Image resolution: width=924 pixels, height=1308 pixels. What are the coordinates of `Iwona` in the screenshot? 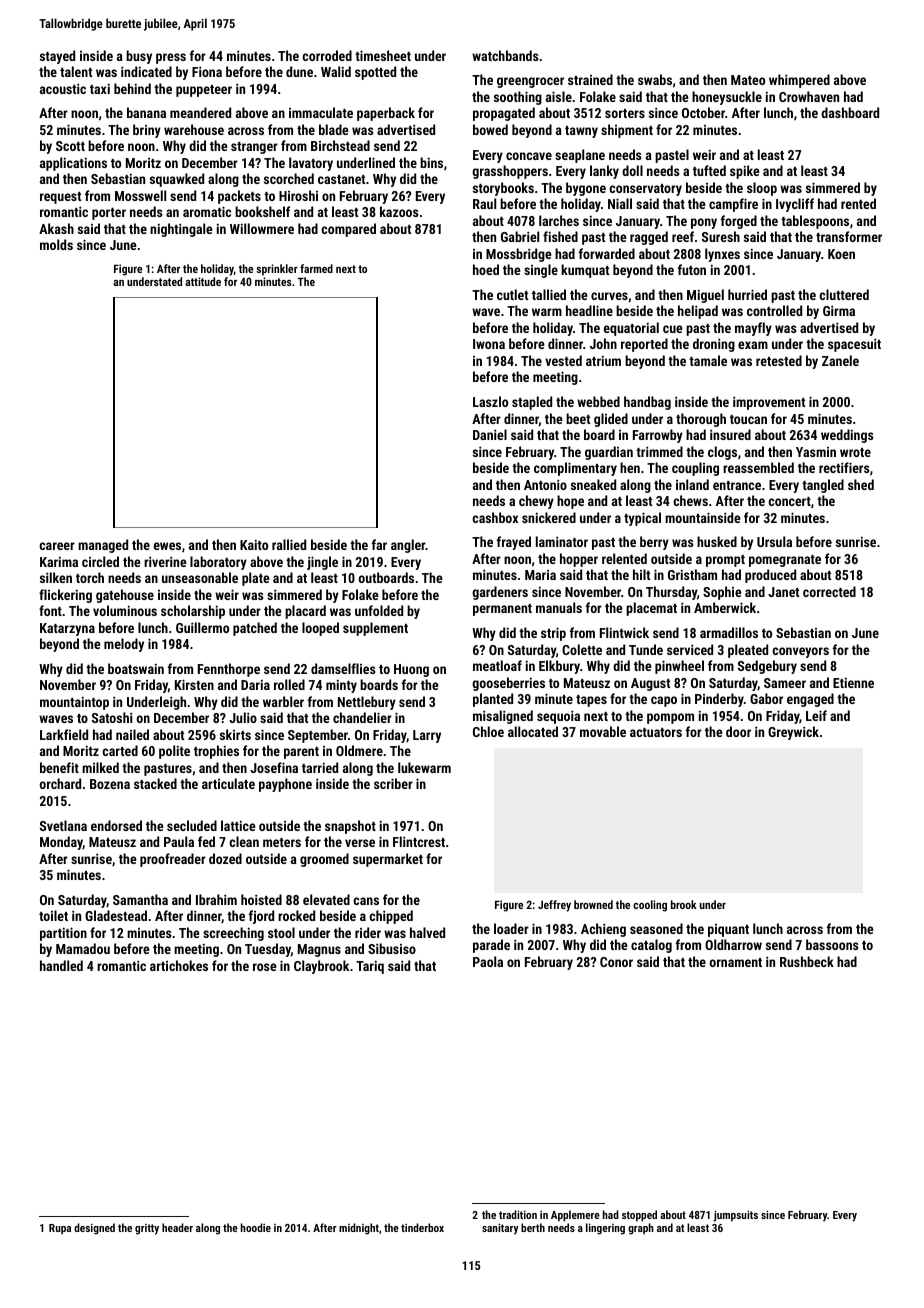 It's located at (489, 344).
